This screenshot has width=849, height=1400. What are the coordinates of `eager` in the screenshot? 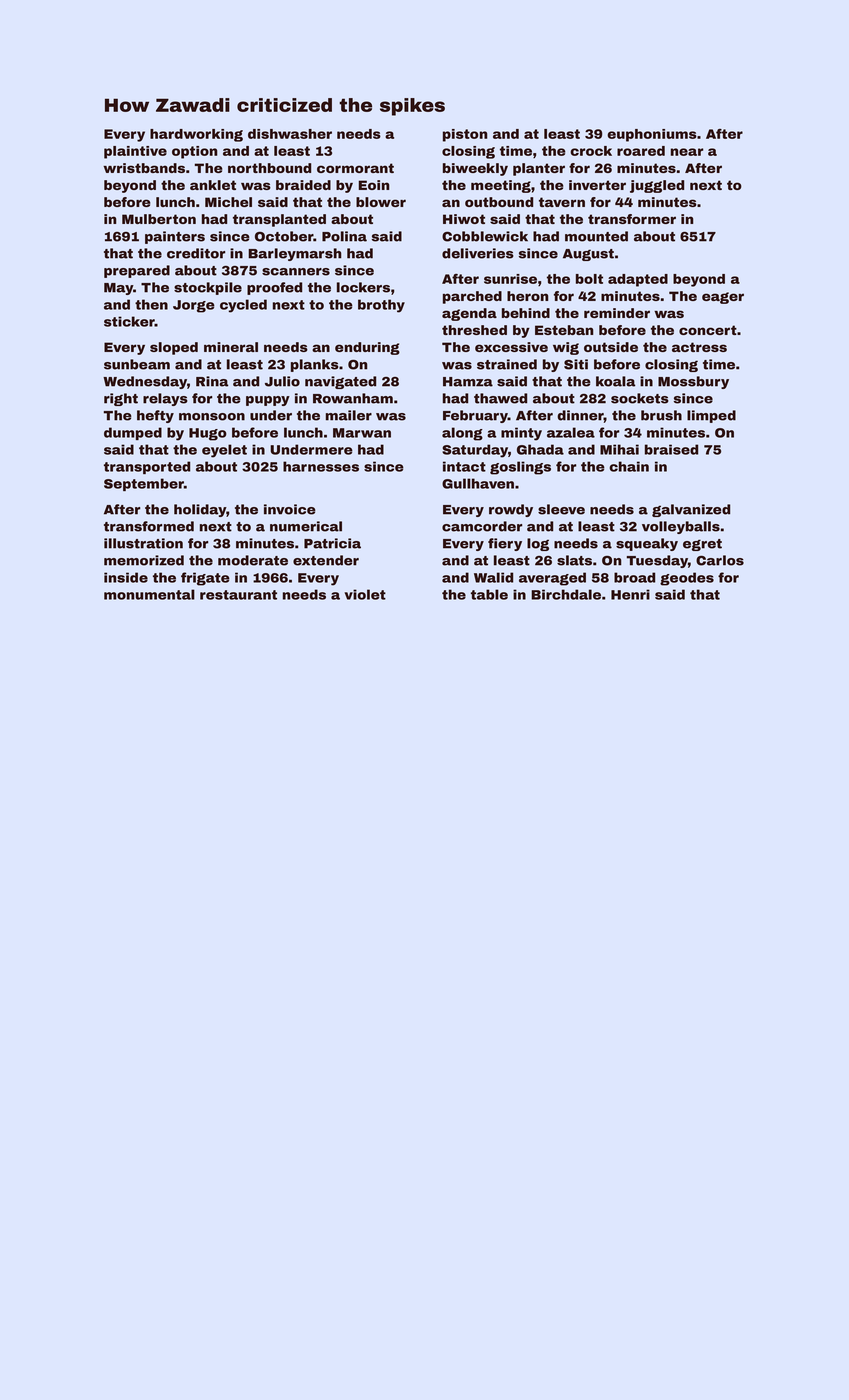 It's located at (723, 298).
